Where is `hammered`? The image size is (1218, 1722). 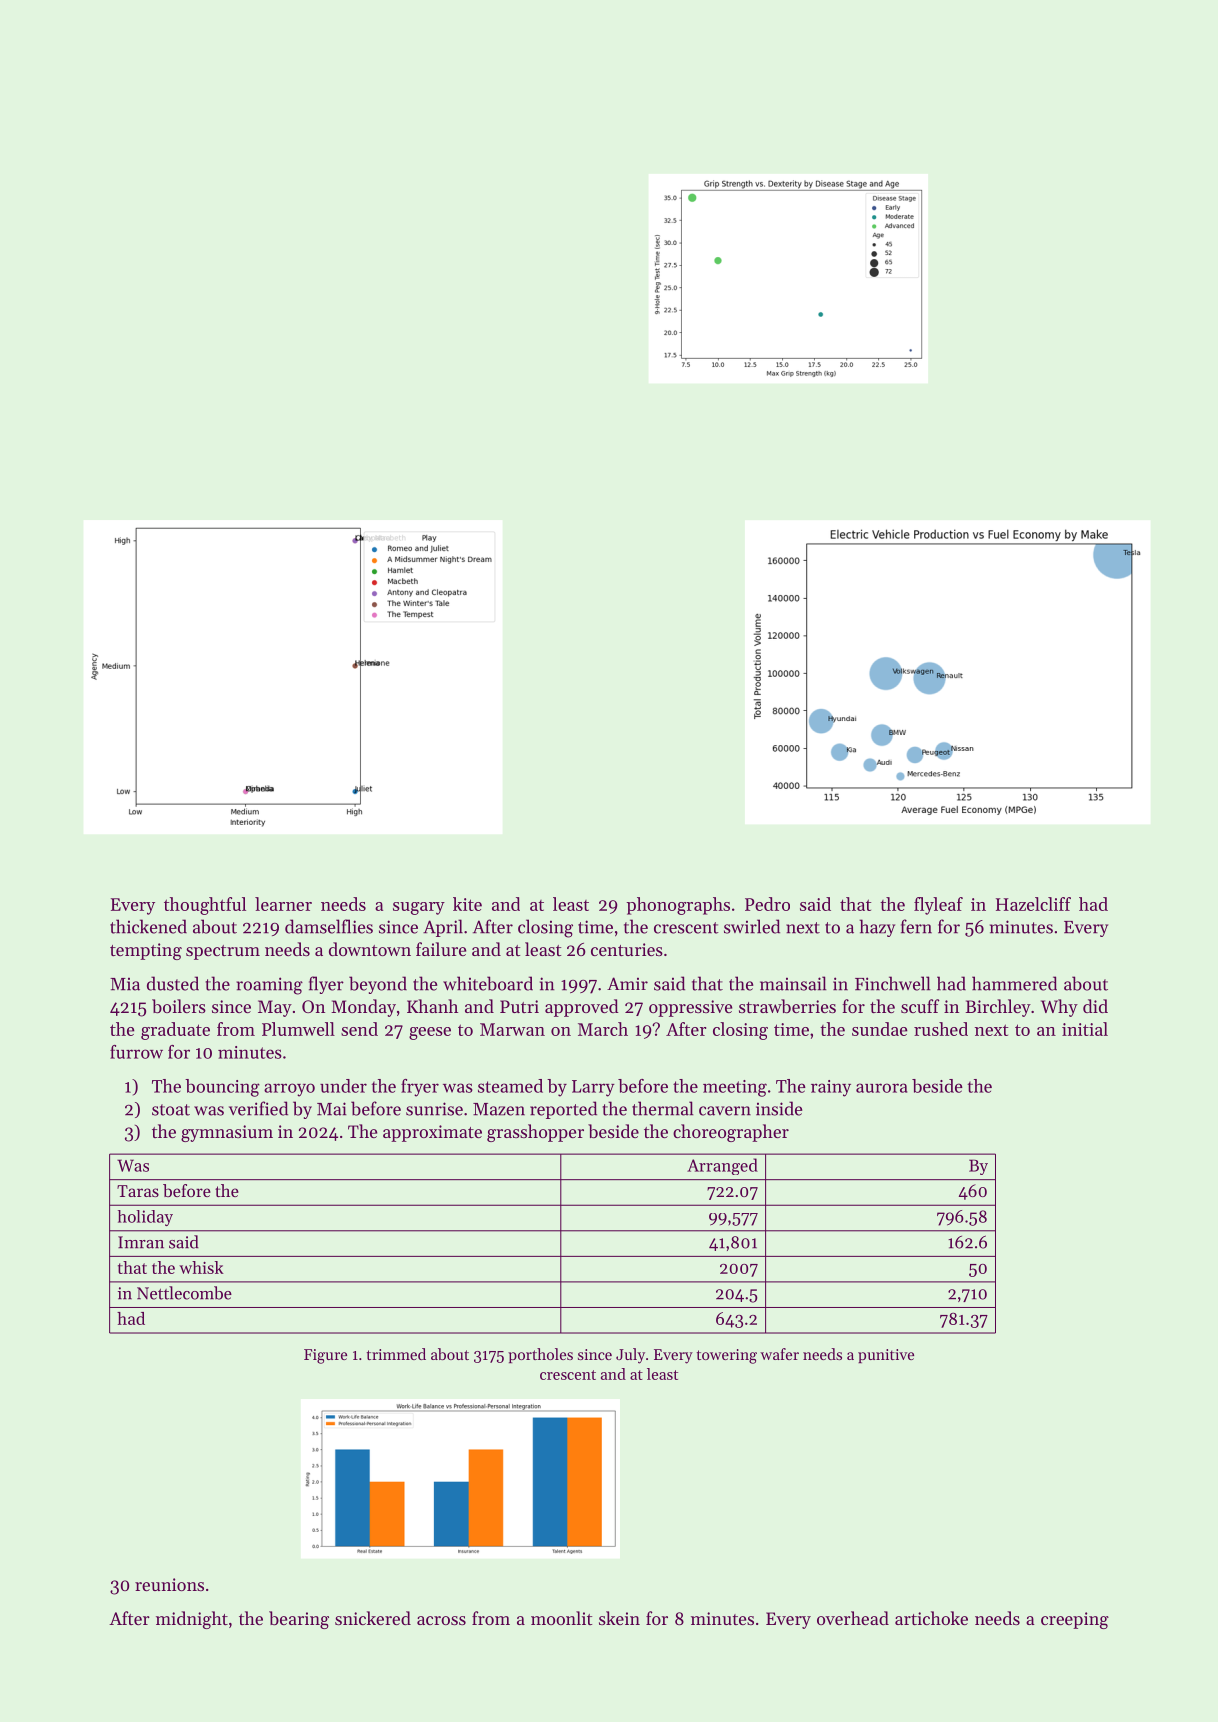 hammered is located at coordinates (1014, 983).
